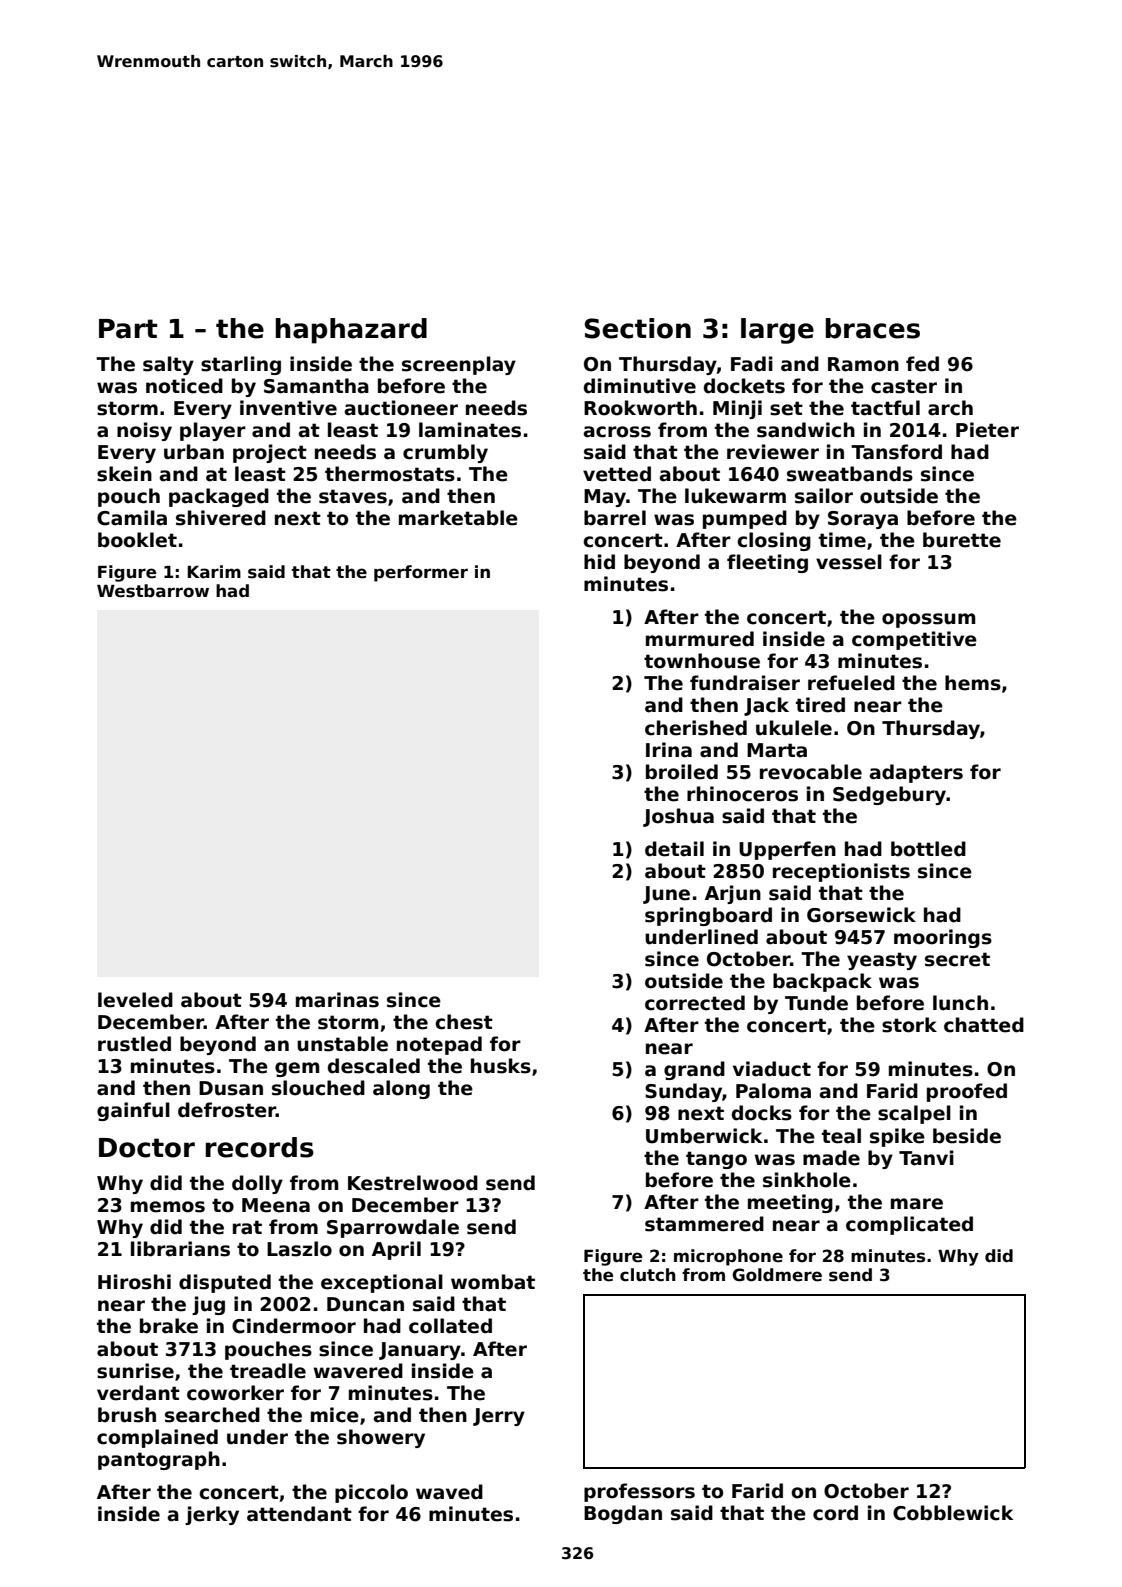  I want to click on Joshua, so click(678, 817).
